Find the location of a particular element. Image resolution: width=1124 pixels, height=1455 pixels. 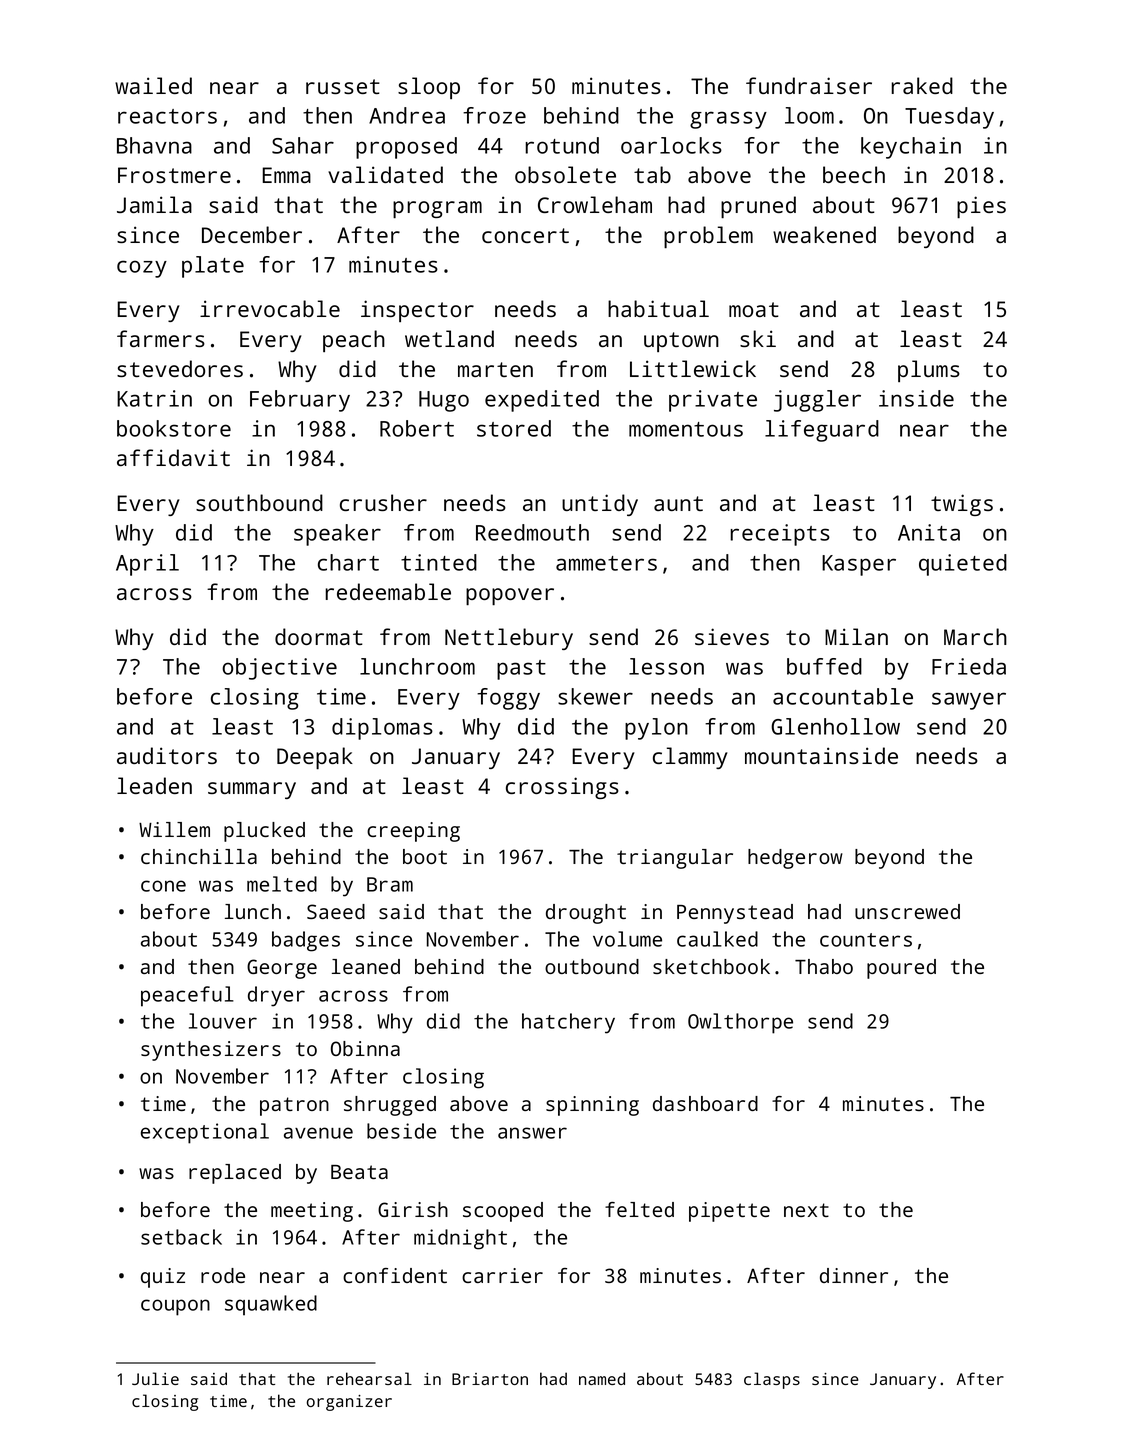

pies is located at coordinates (981, 207).
